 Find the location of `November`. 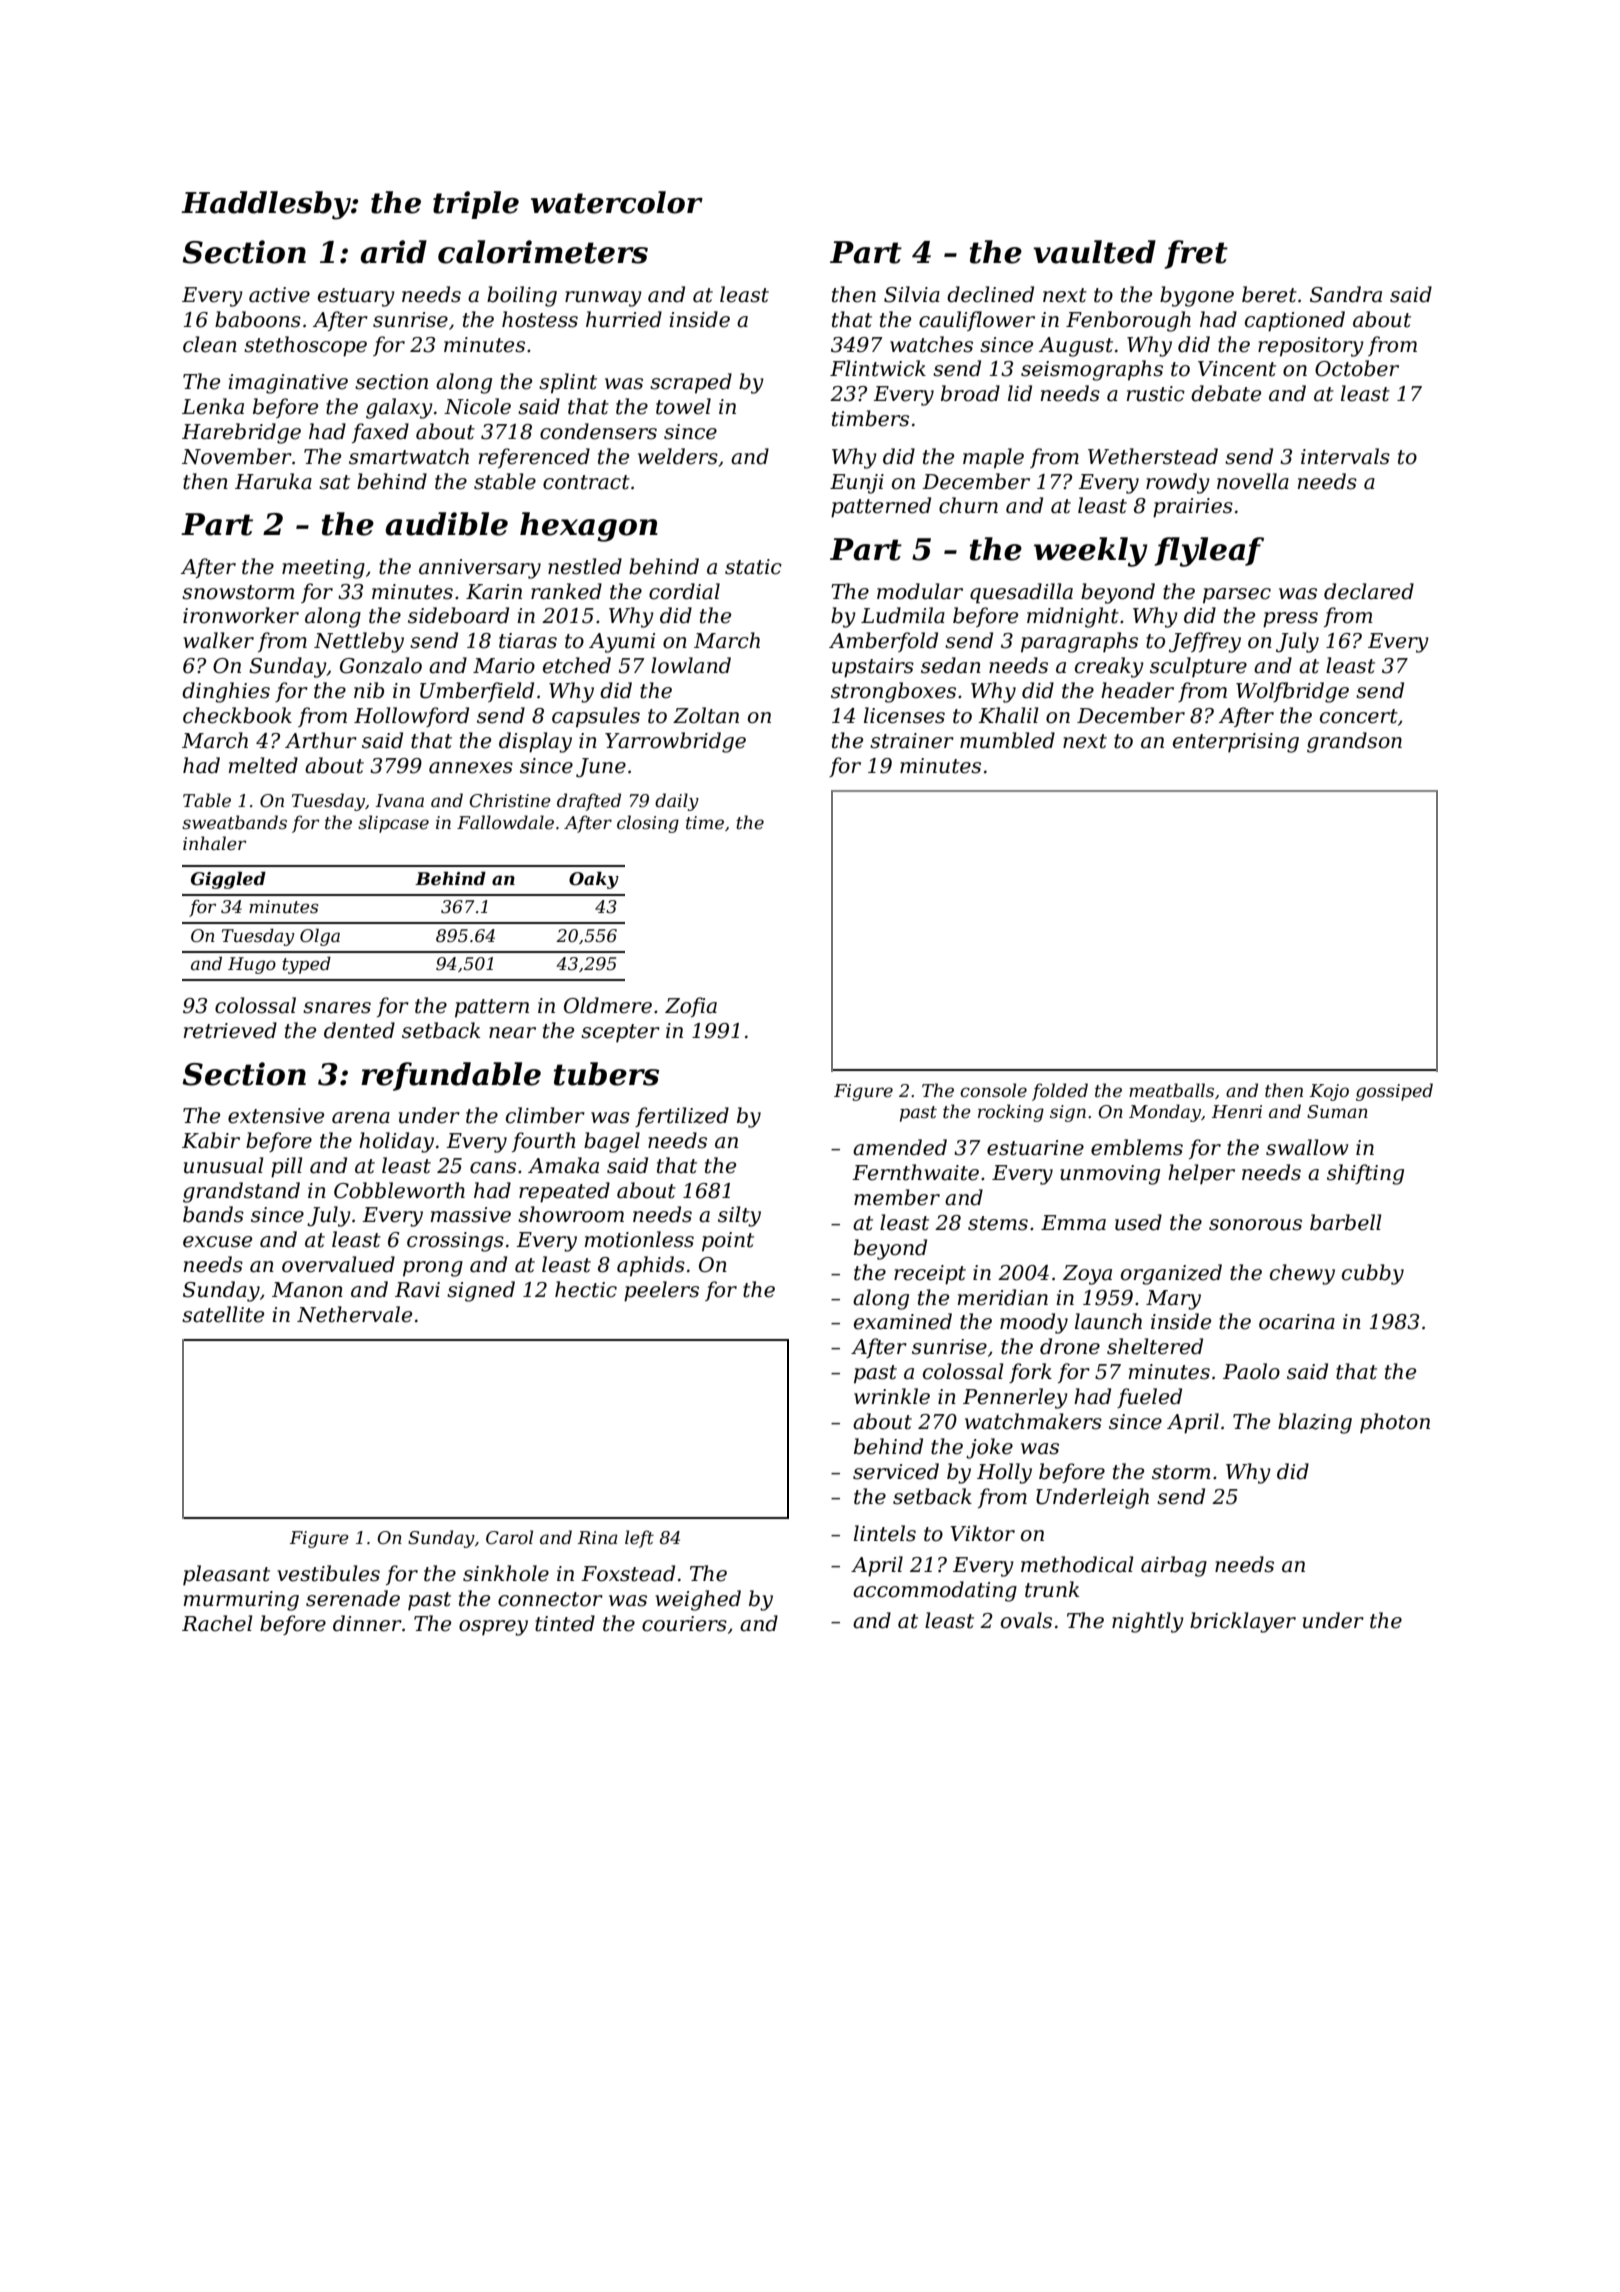

November is located at coordinates (237, 456).
